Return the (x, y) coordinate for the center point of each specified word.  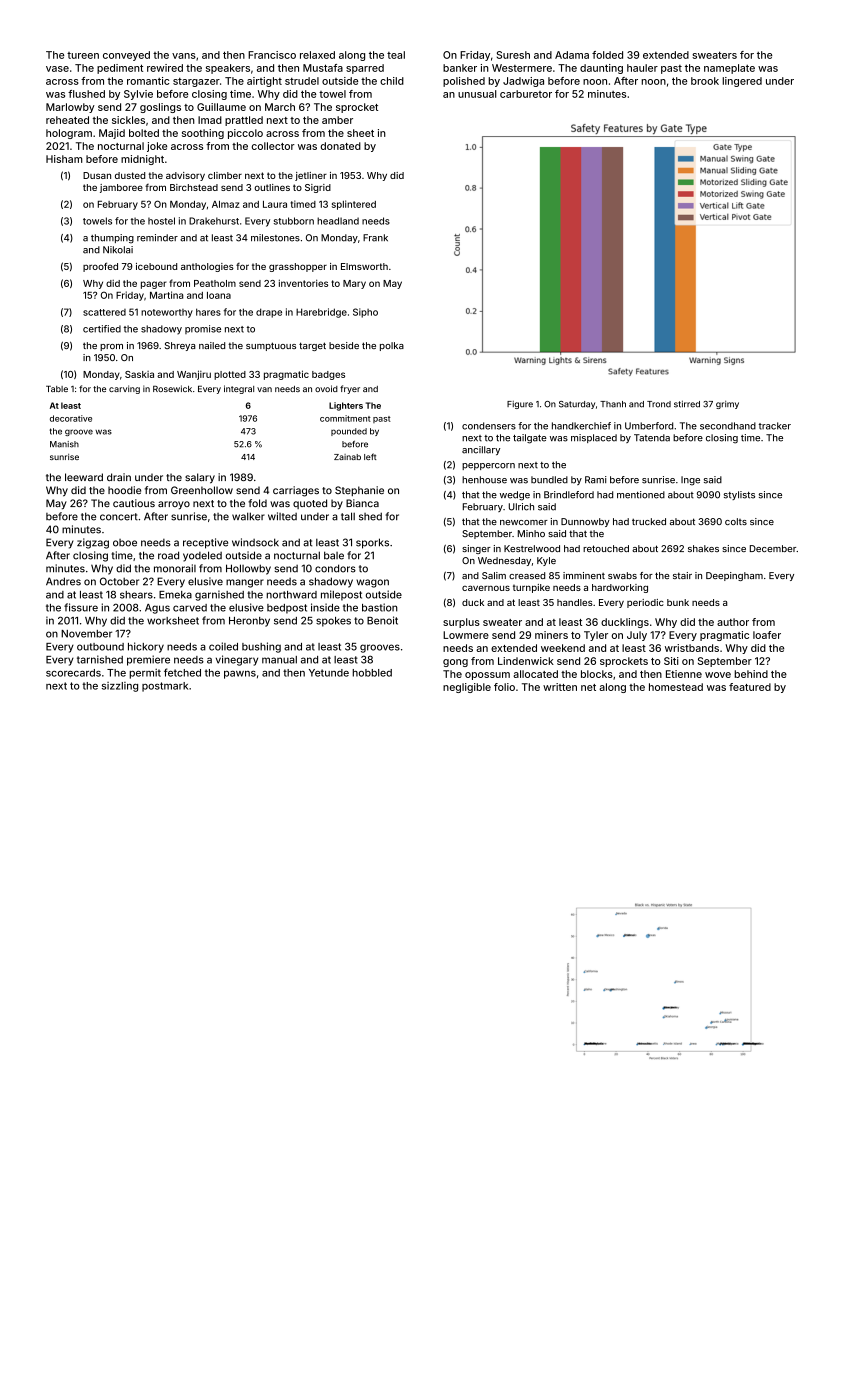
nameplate (729, 69)
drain (119, 477)
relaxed (317, 55)
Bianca (362, 503)
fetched (182, 672)
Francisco (272, 55)
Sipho (365, 313)
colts (736, 521)
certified (102, 329)
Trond (659, 404)
